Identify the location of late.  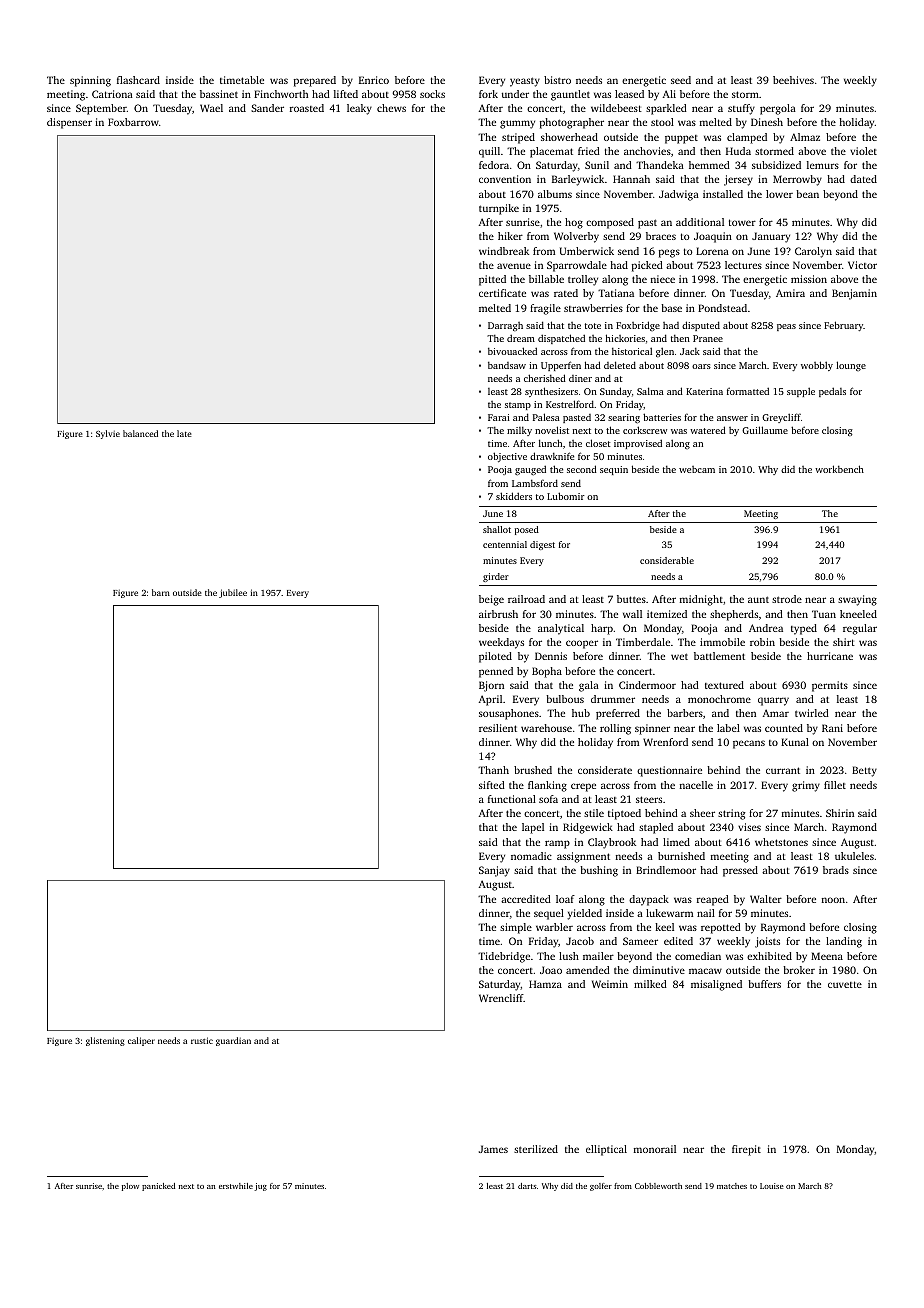
(184, 433).
